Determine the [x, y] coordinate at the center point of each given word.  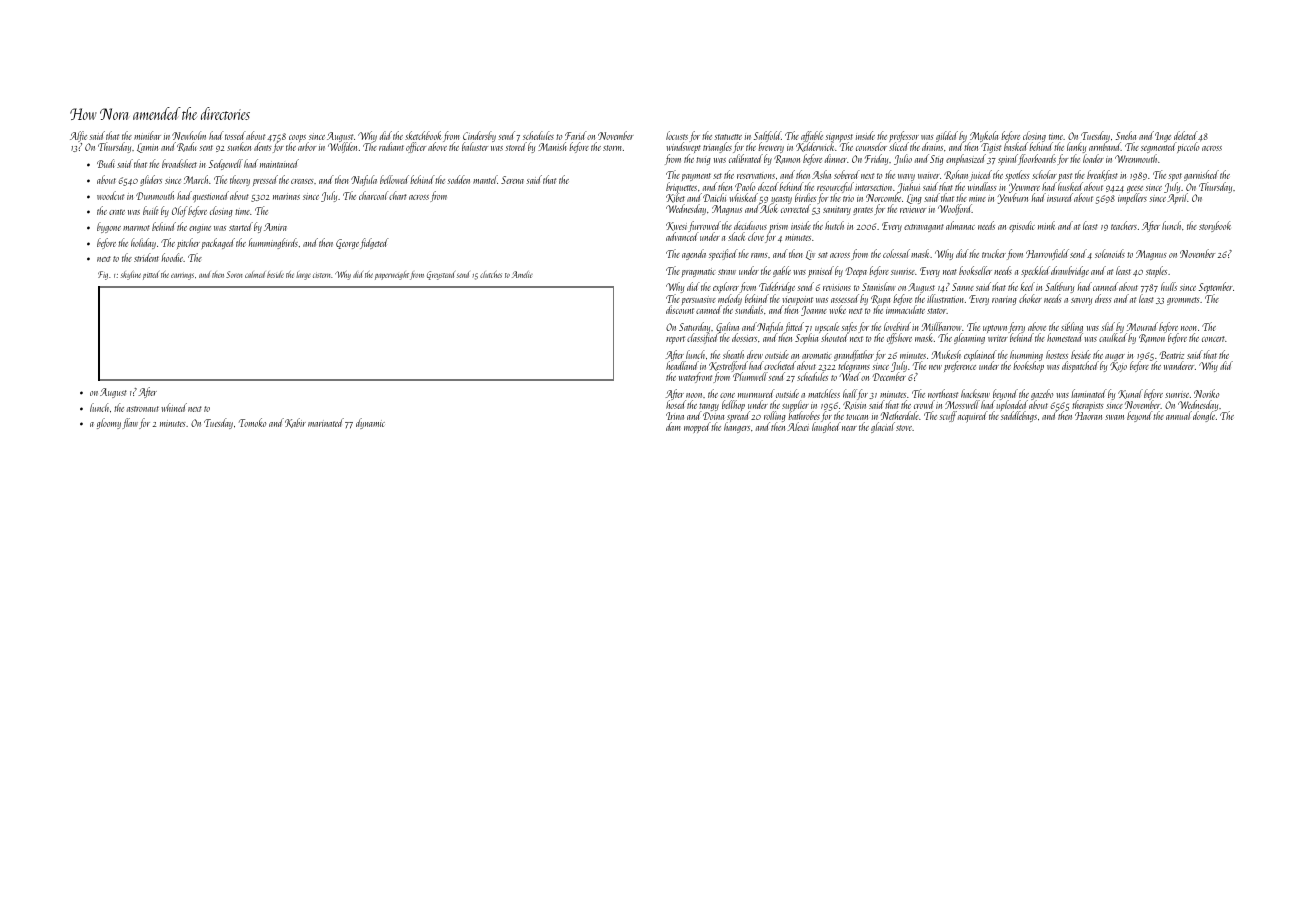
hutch [834, 225]
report [675, 340]
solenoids [1110, 253]
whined [174, 407]
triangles [717, 147]
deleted [1186, 135]
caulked [1113, 337]
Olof [179, 211]
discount [680, 310]
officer [416, 147]
